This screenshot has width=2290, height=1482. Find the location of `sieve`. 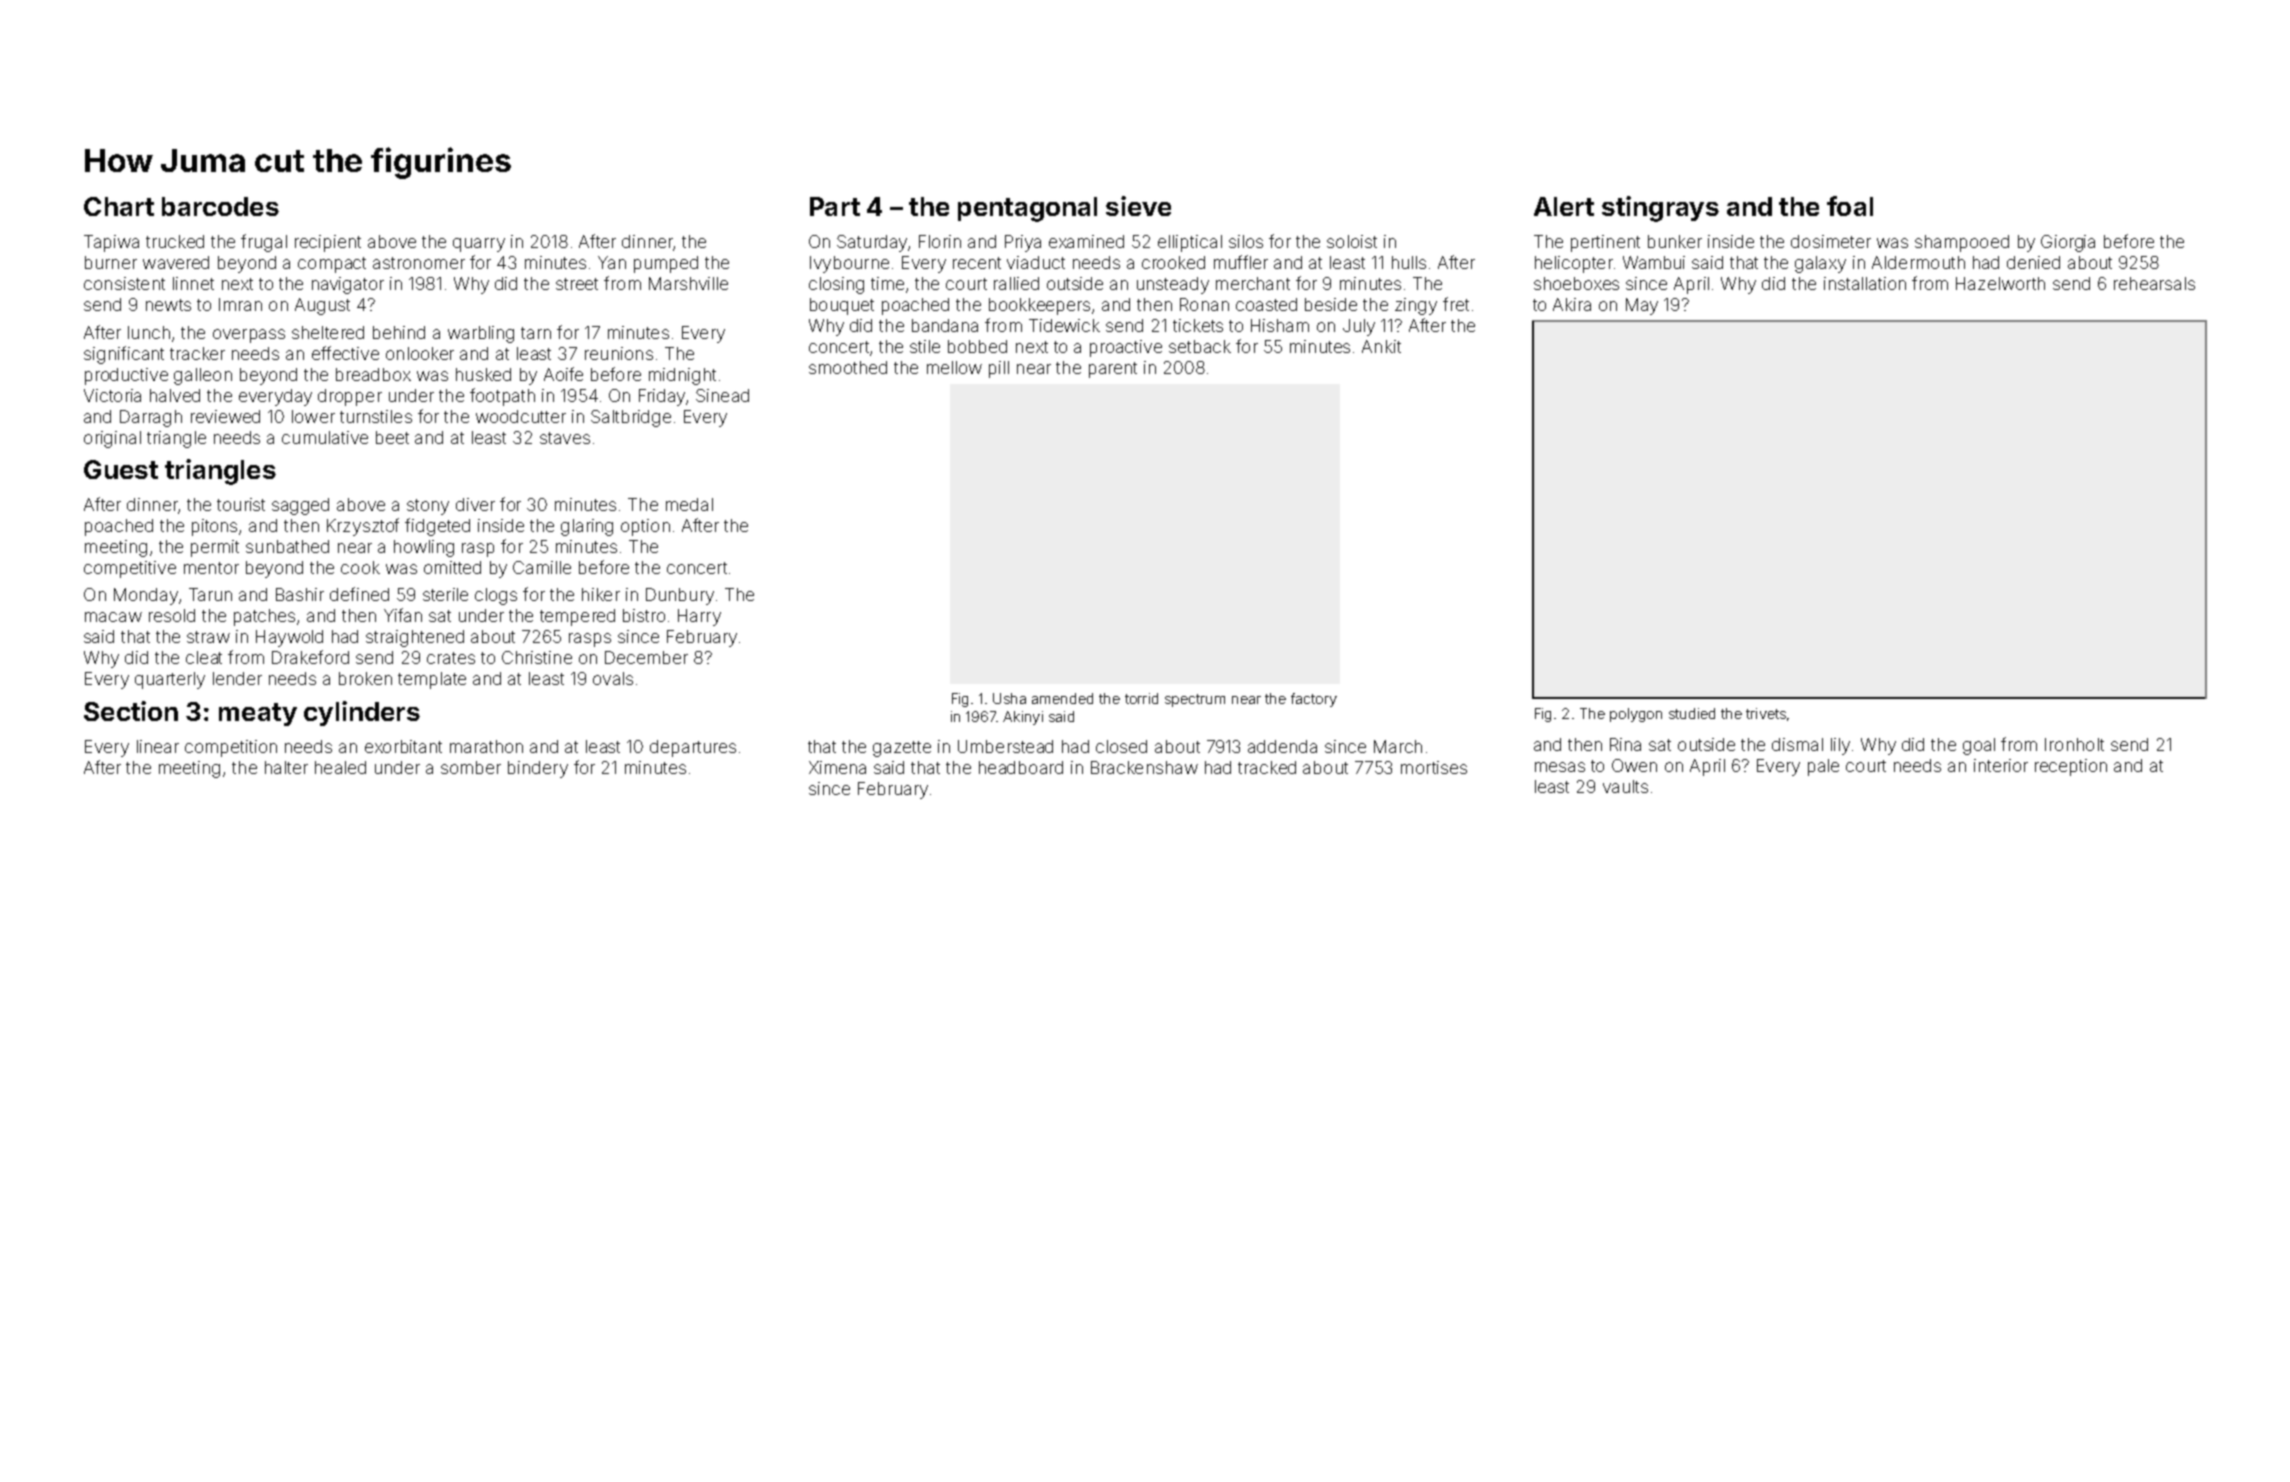

sieve is located at coordinates (1138, 206).
